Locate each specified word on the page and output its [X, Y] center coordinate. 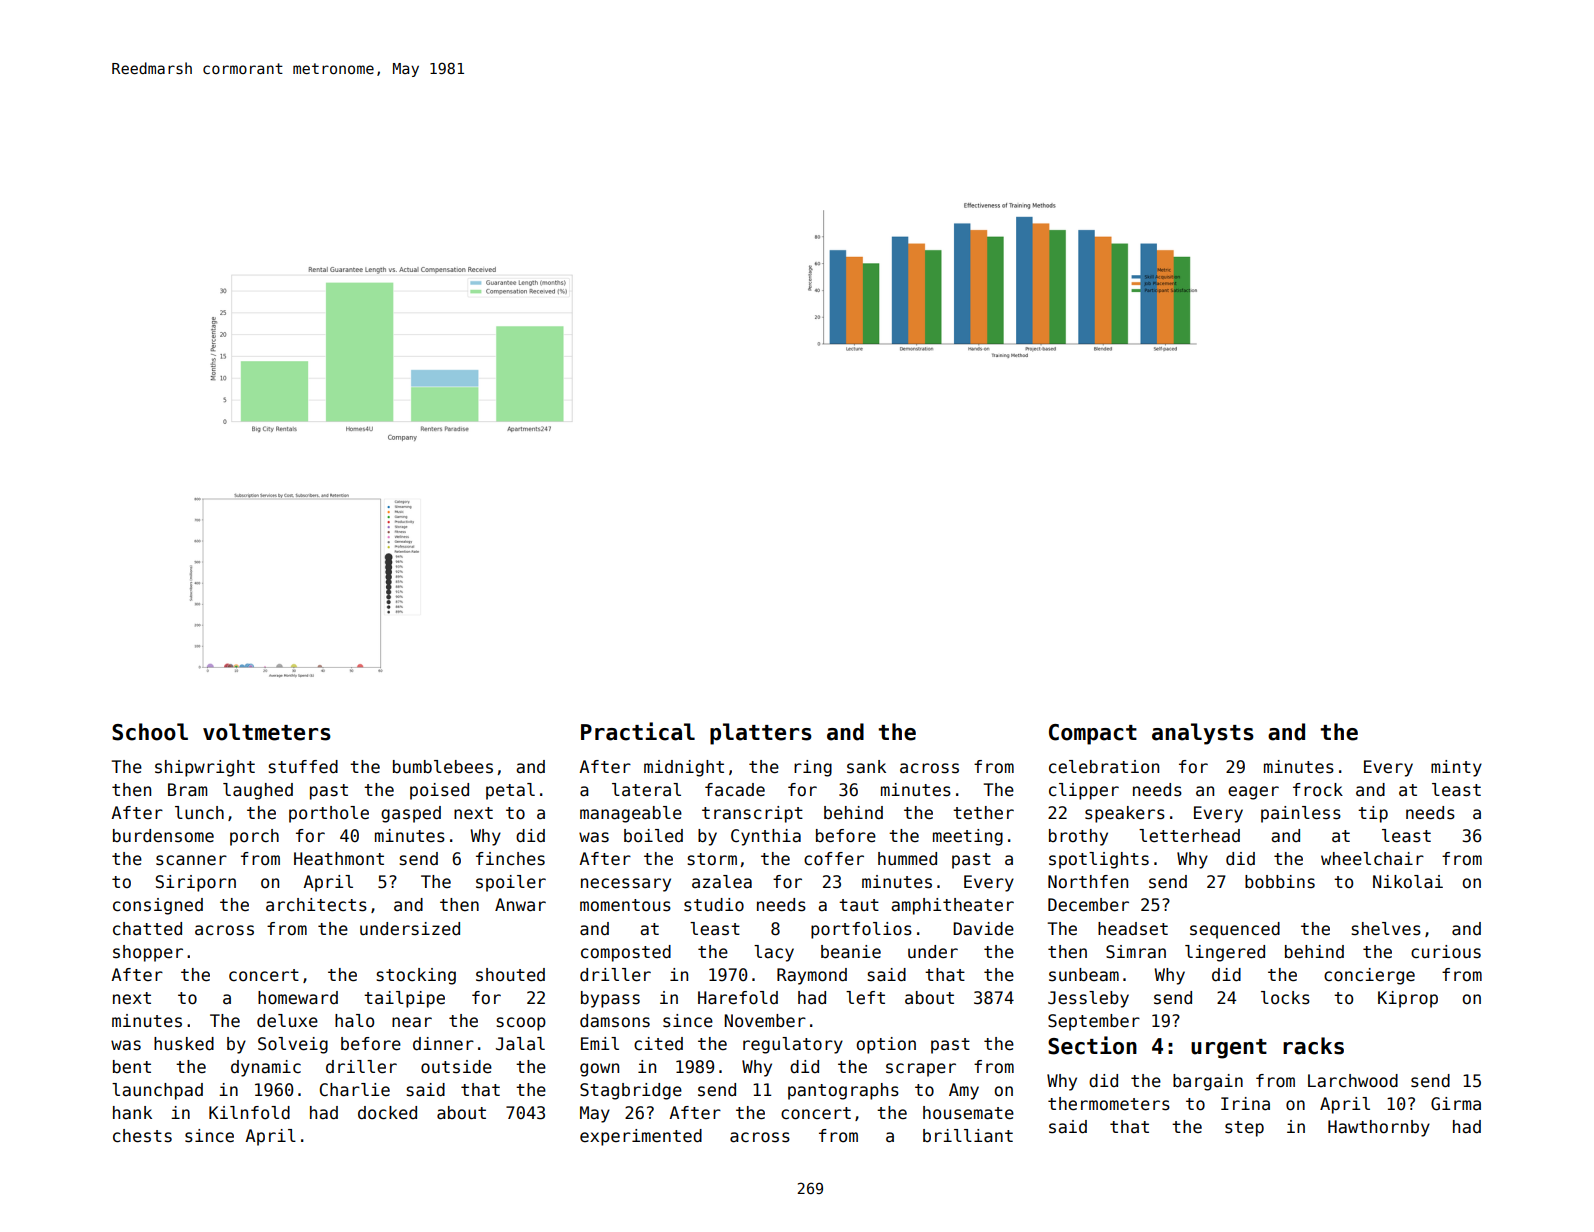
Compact [1093, 734]
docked [387, 1113]
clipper [1084, 791]
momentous [625, 905]
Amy [964, 1091]
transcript [752, 814]
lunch [199, 813]
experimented [641, 1137]
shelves [1386, 929]
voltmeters [267, 732]
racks [1313, 1046]
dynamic [266, 1068]
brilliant [968, 1136]
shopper [148, 953]
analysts [1203, 734]
